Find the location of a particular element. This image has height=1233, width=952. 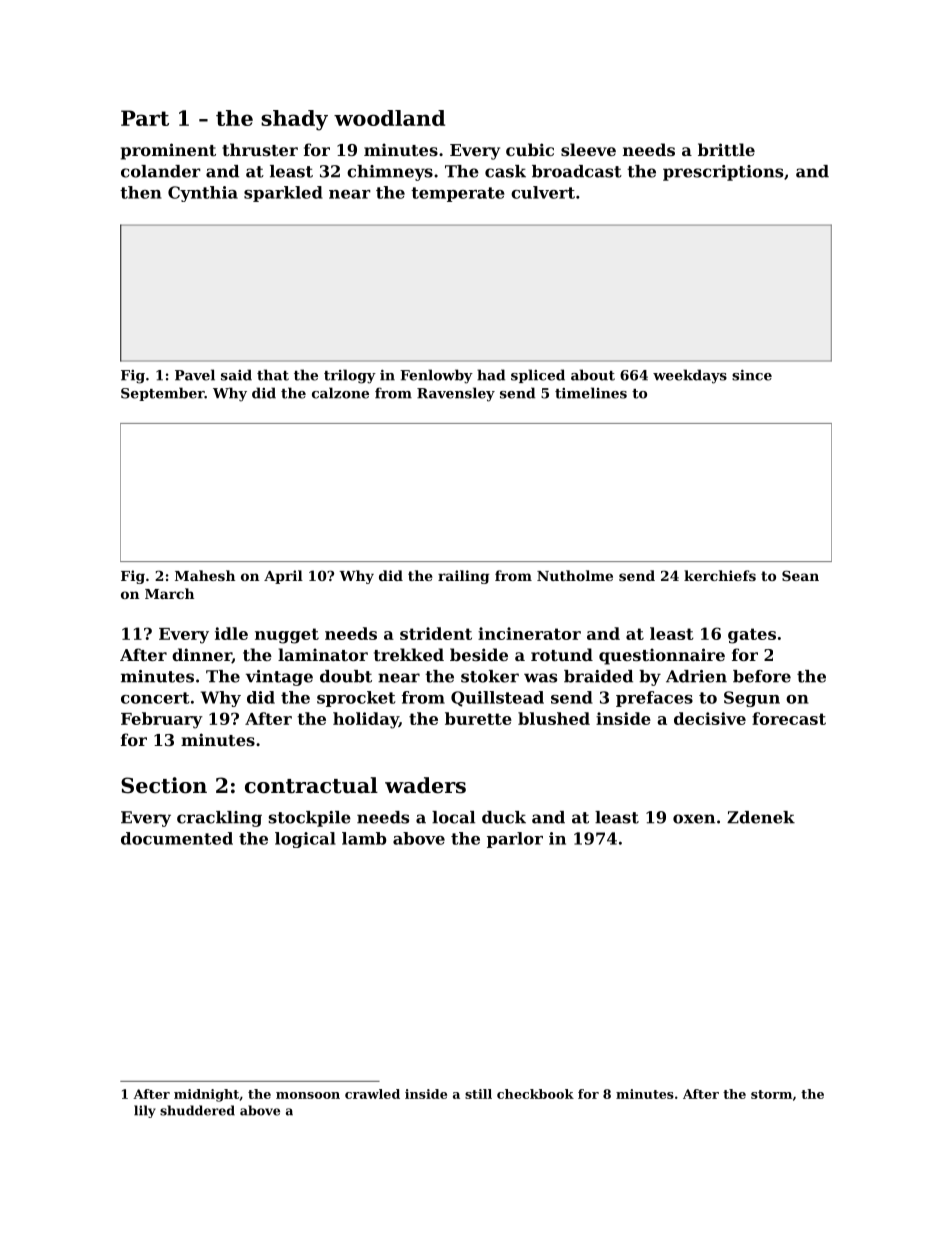

thruster is located at coordinates (260, 149).
